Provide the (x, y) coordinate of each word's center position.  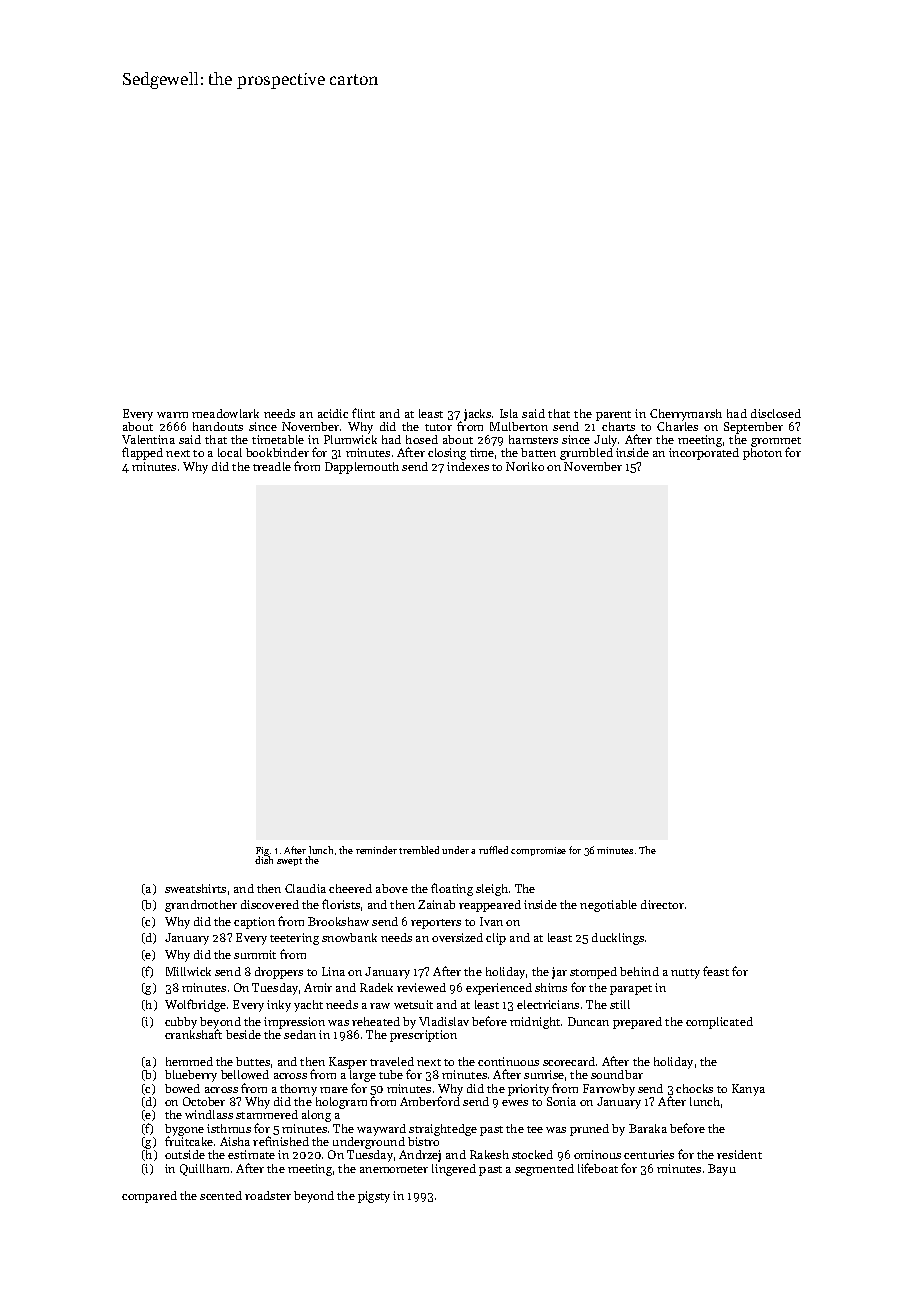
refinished (281, 1141)
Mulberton (519, 426)
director (662, 904)
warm (172, 415)
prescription (423, 1036)
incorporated (704, 454)
